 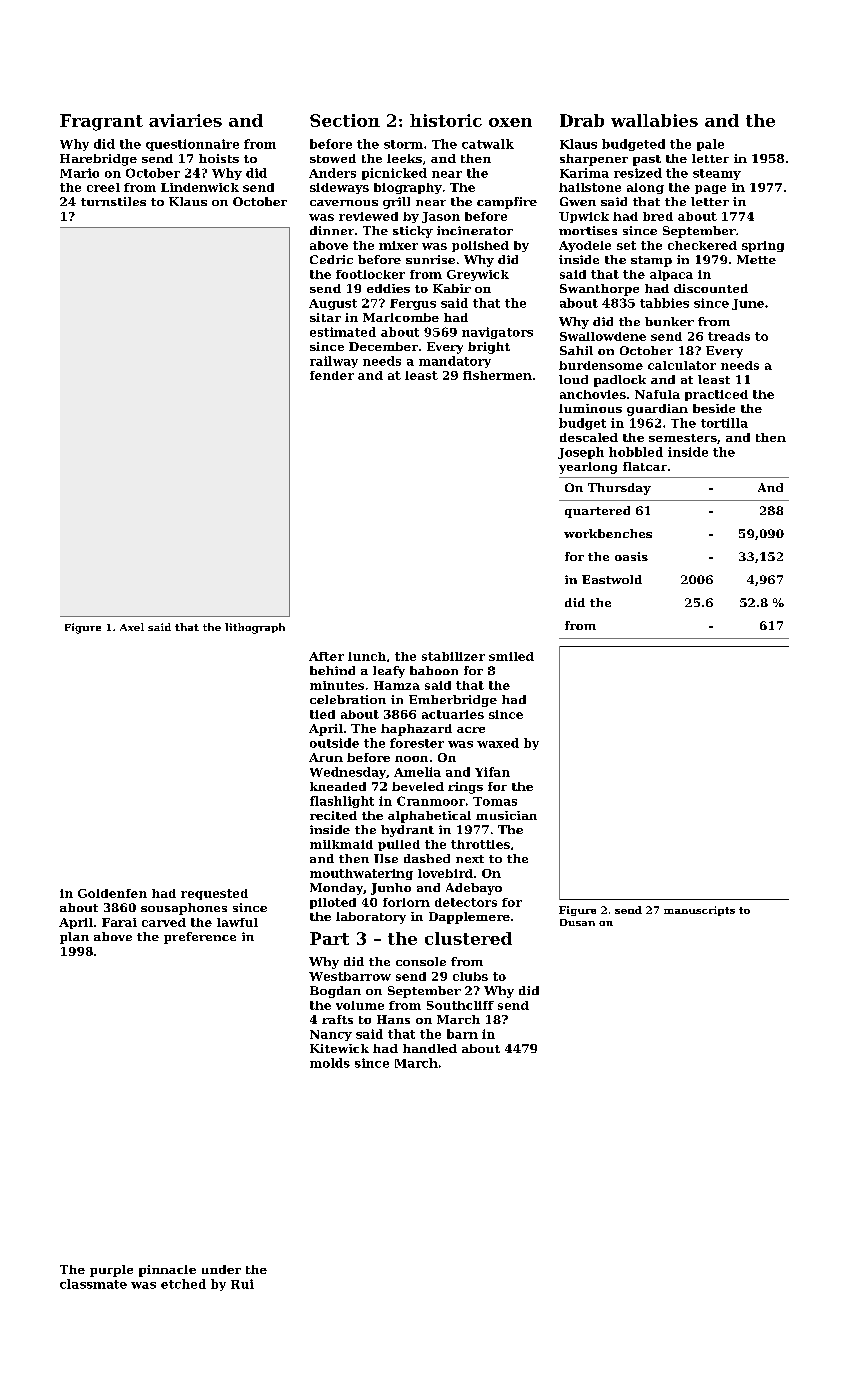 I want to click on Eastwold, so click(x=612, y=579).
